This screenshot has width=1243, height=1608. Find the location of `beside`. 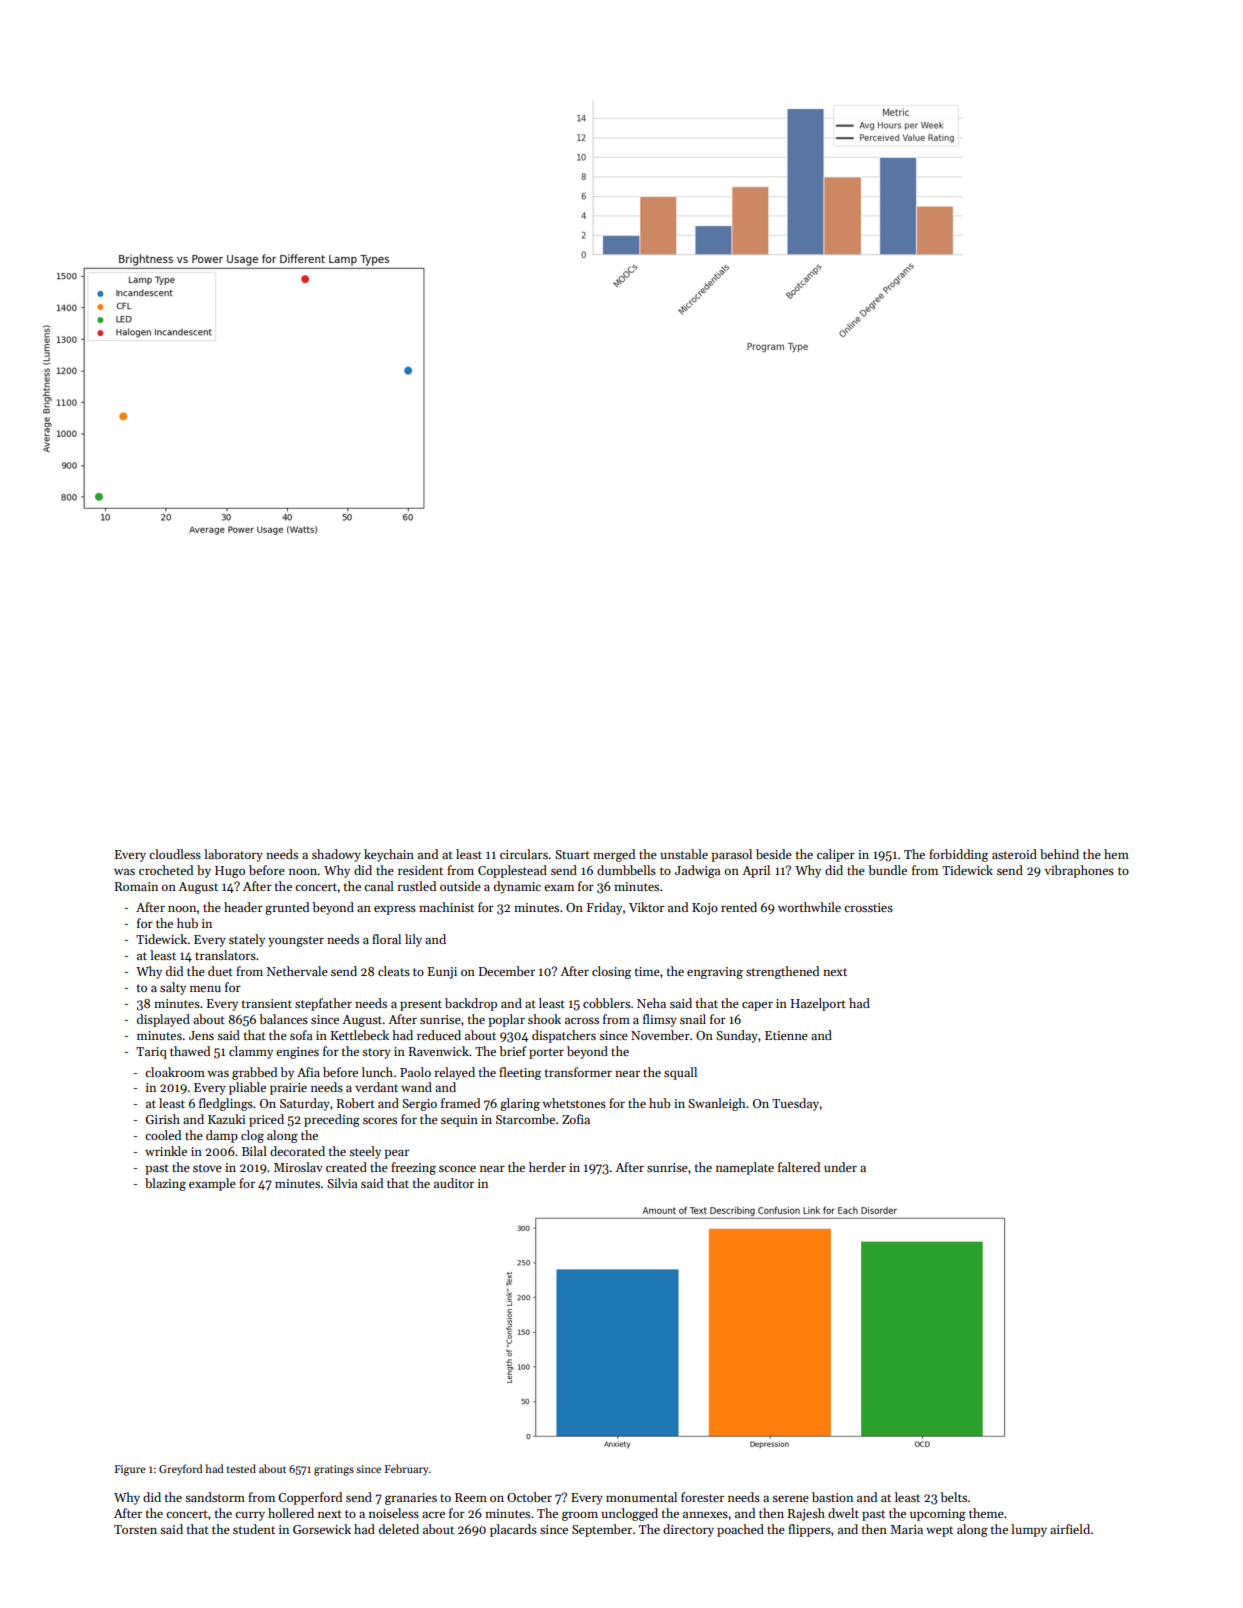

beside is located at coordinates (774, 854).
